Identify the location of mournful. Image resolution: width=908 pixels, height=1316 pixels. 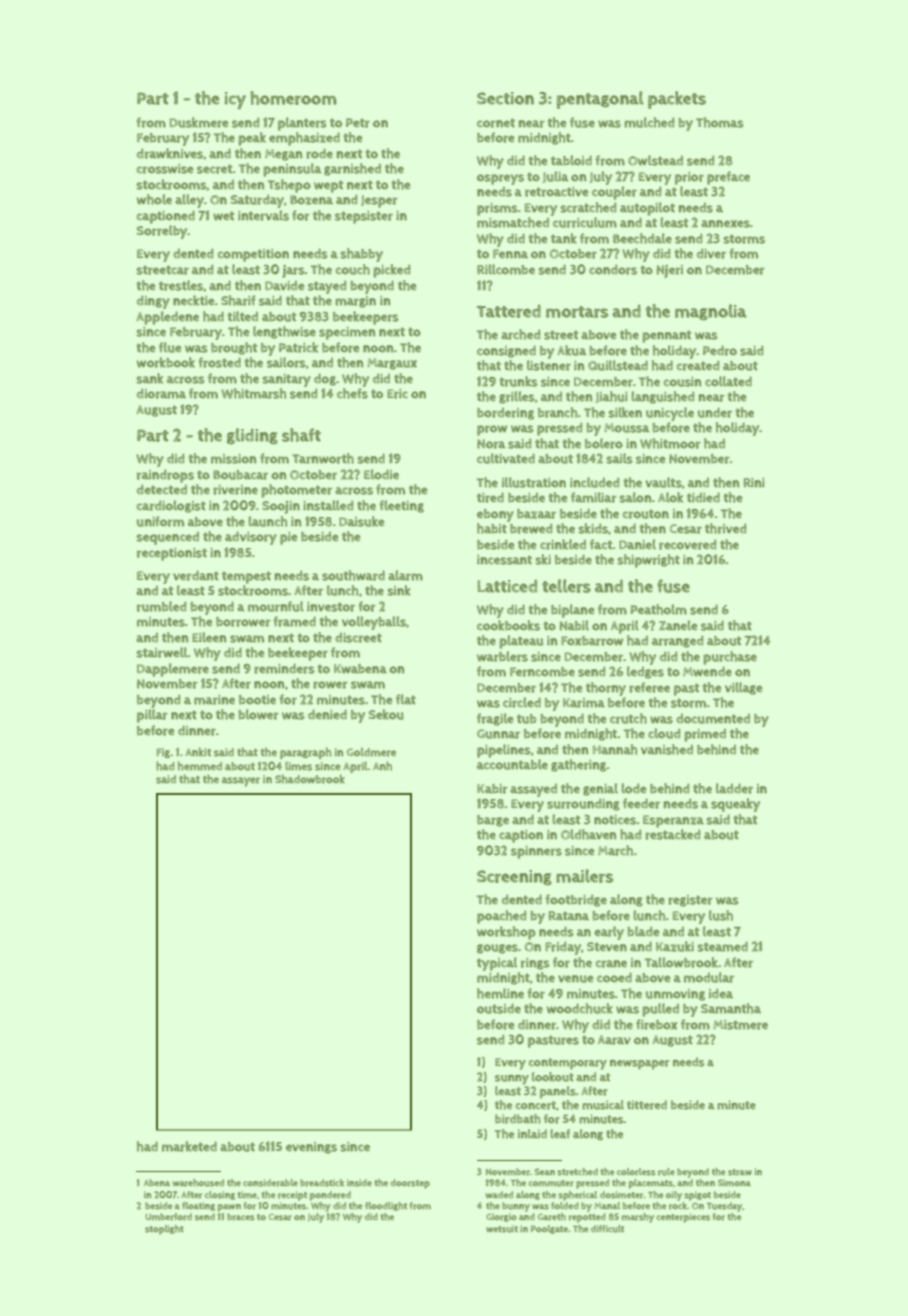
(276, 606).
